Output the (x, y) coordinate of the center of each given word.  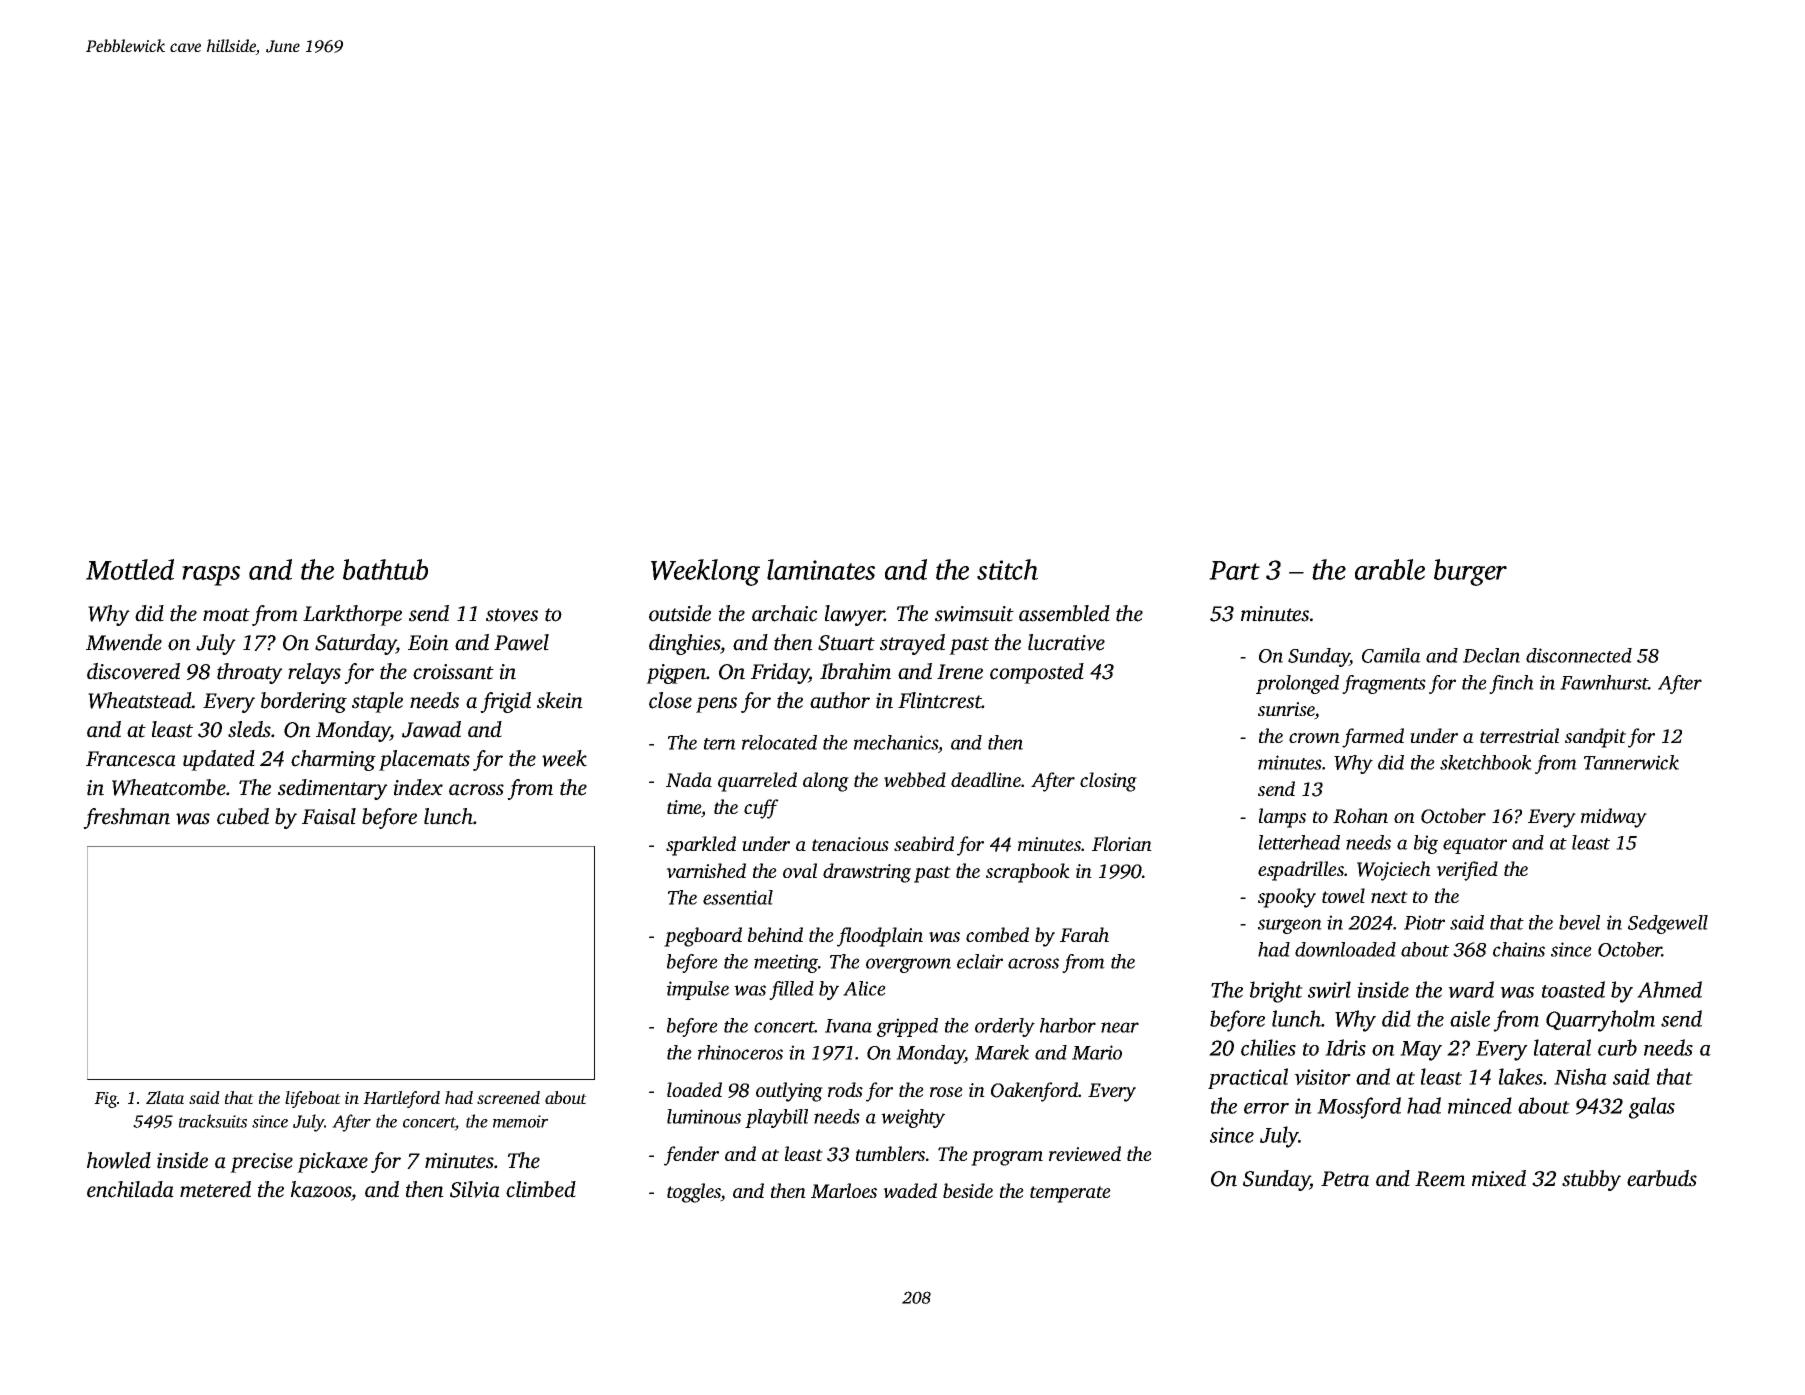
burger (1470, 572)
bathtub (385, 569)
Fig (105, 1100)
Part (1234, 570)
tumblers (890, 1153)
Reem (1440, 1179)
